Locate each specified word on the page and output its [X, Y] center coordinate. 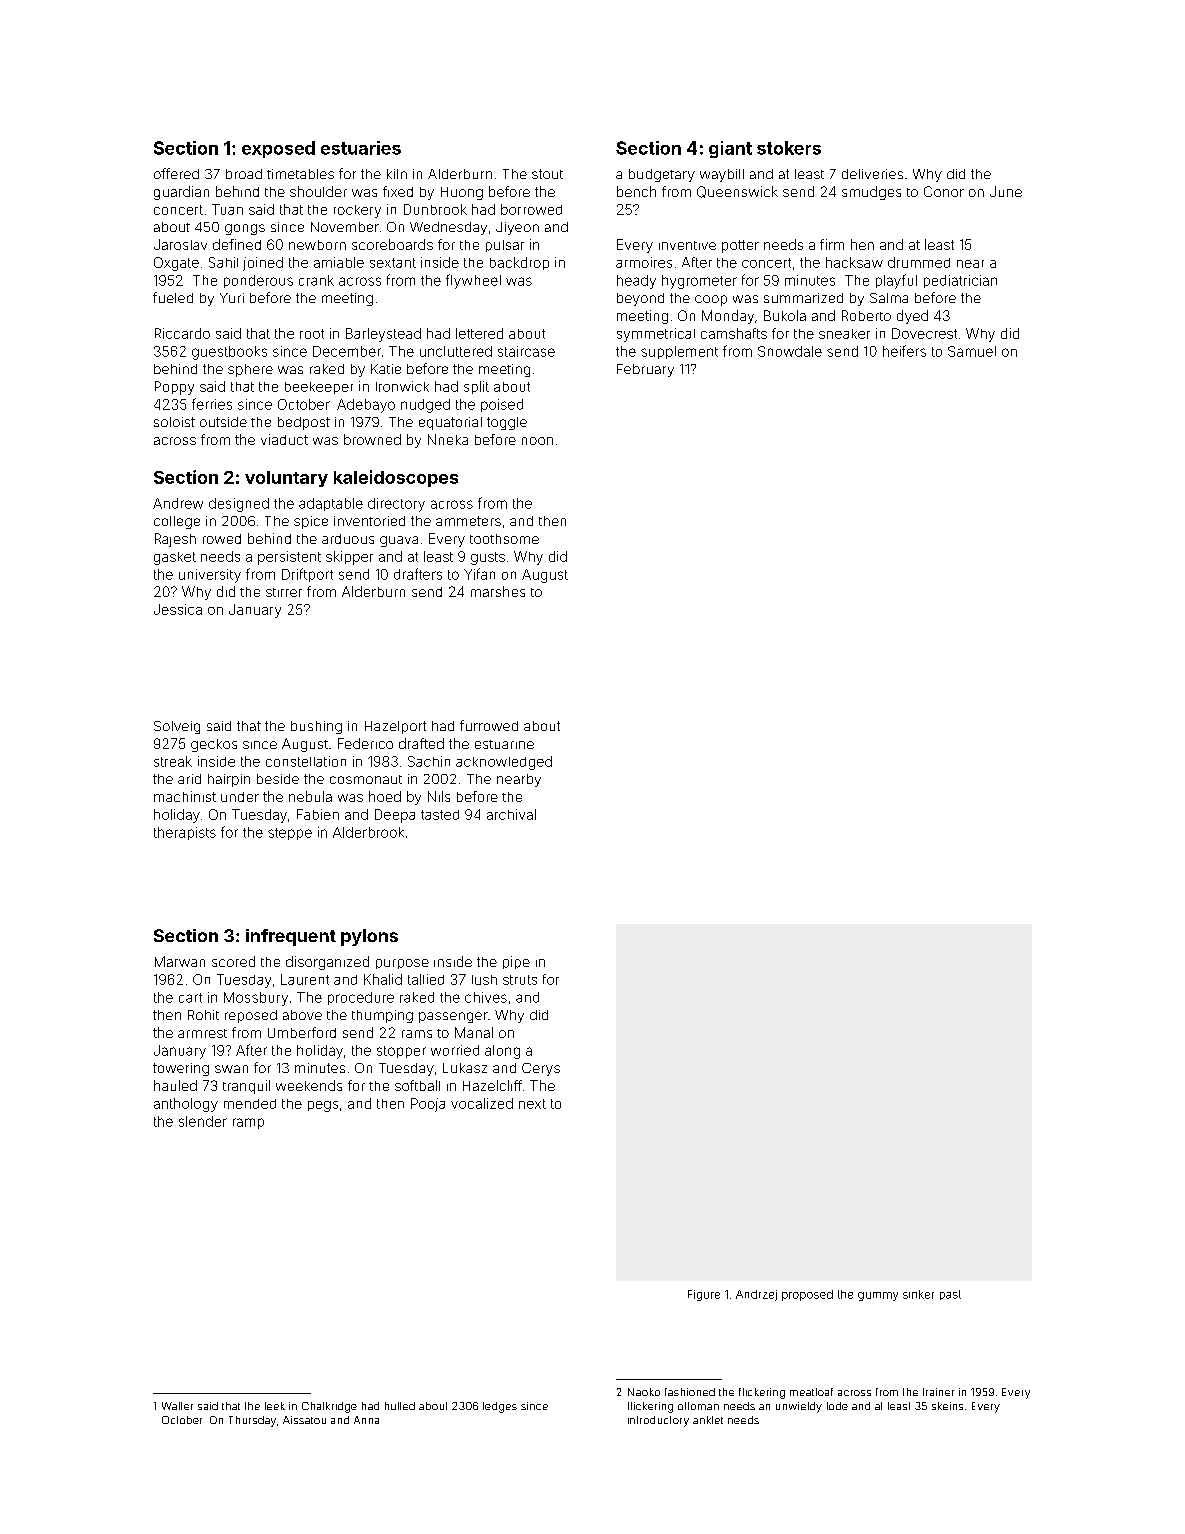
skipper [349, 558]
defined [237, 244]
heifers [904, 351]
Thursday [252, 1421]
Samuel [972, 351]
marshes [498, 591]
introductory [658, 1421]
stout [547, 174]
